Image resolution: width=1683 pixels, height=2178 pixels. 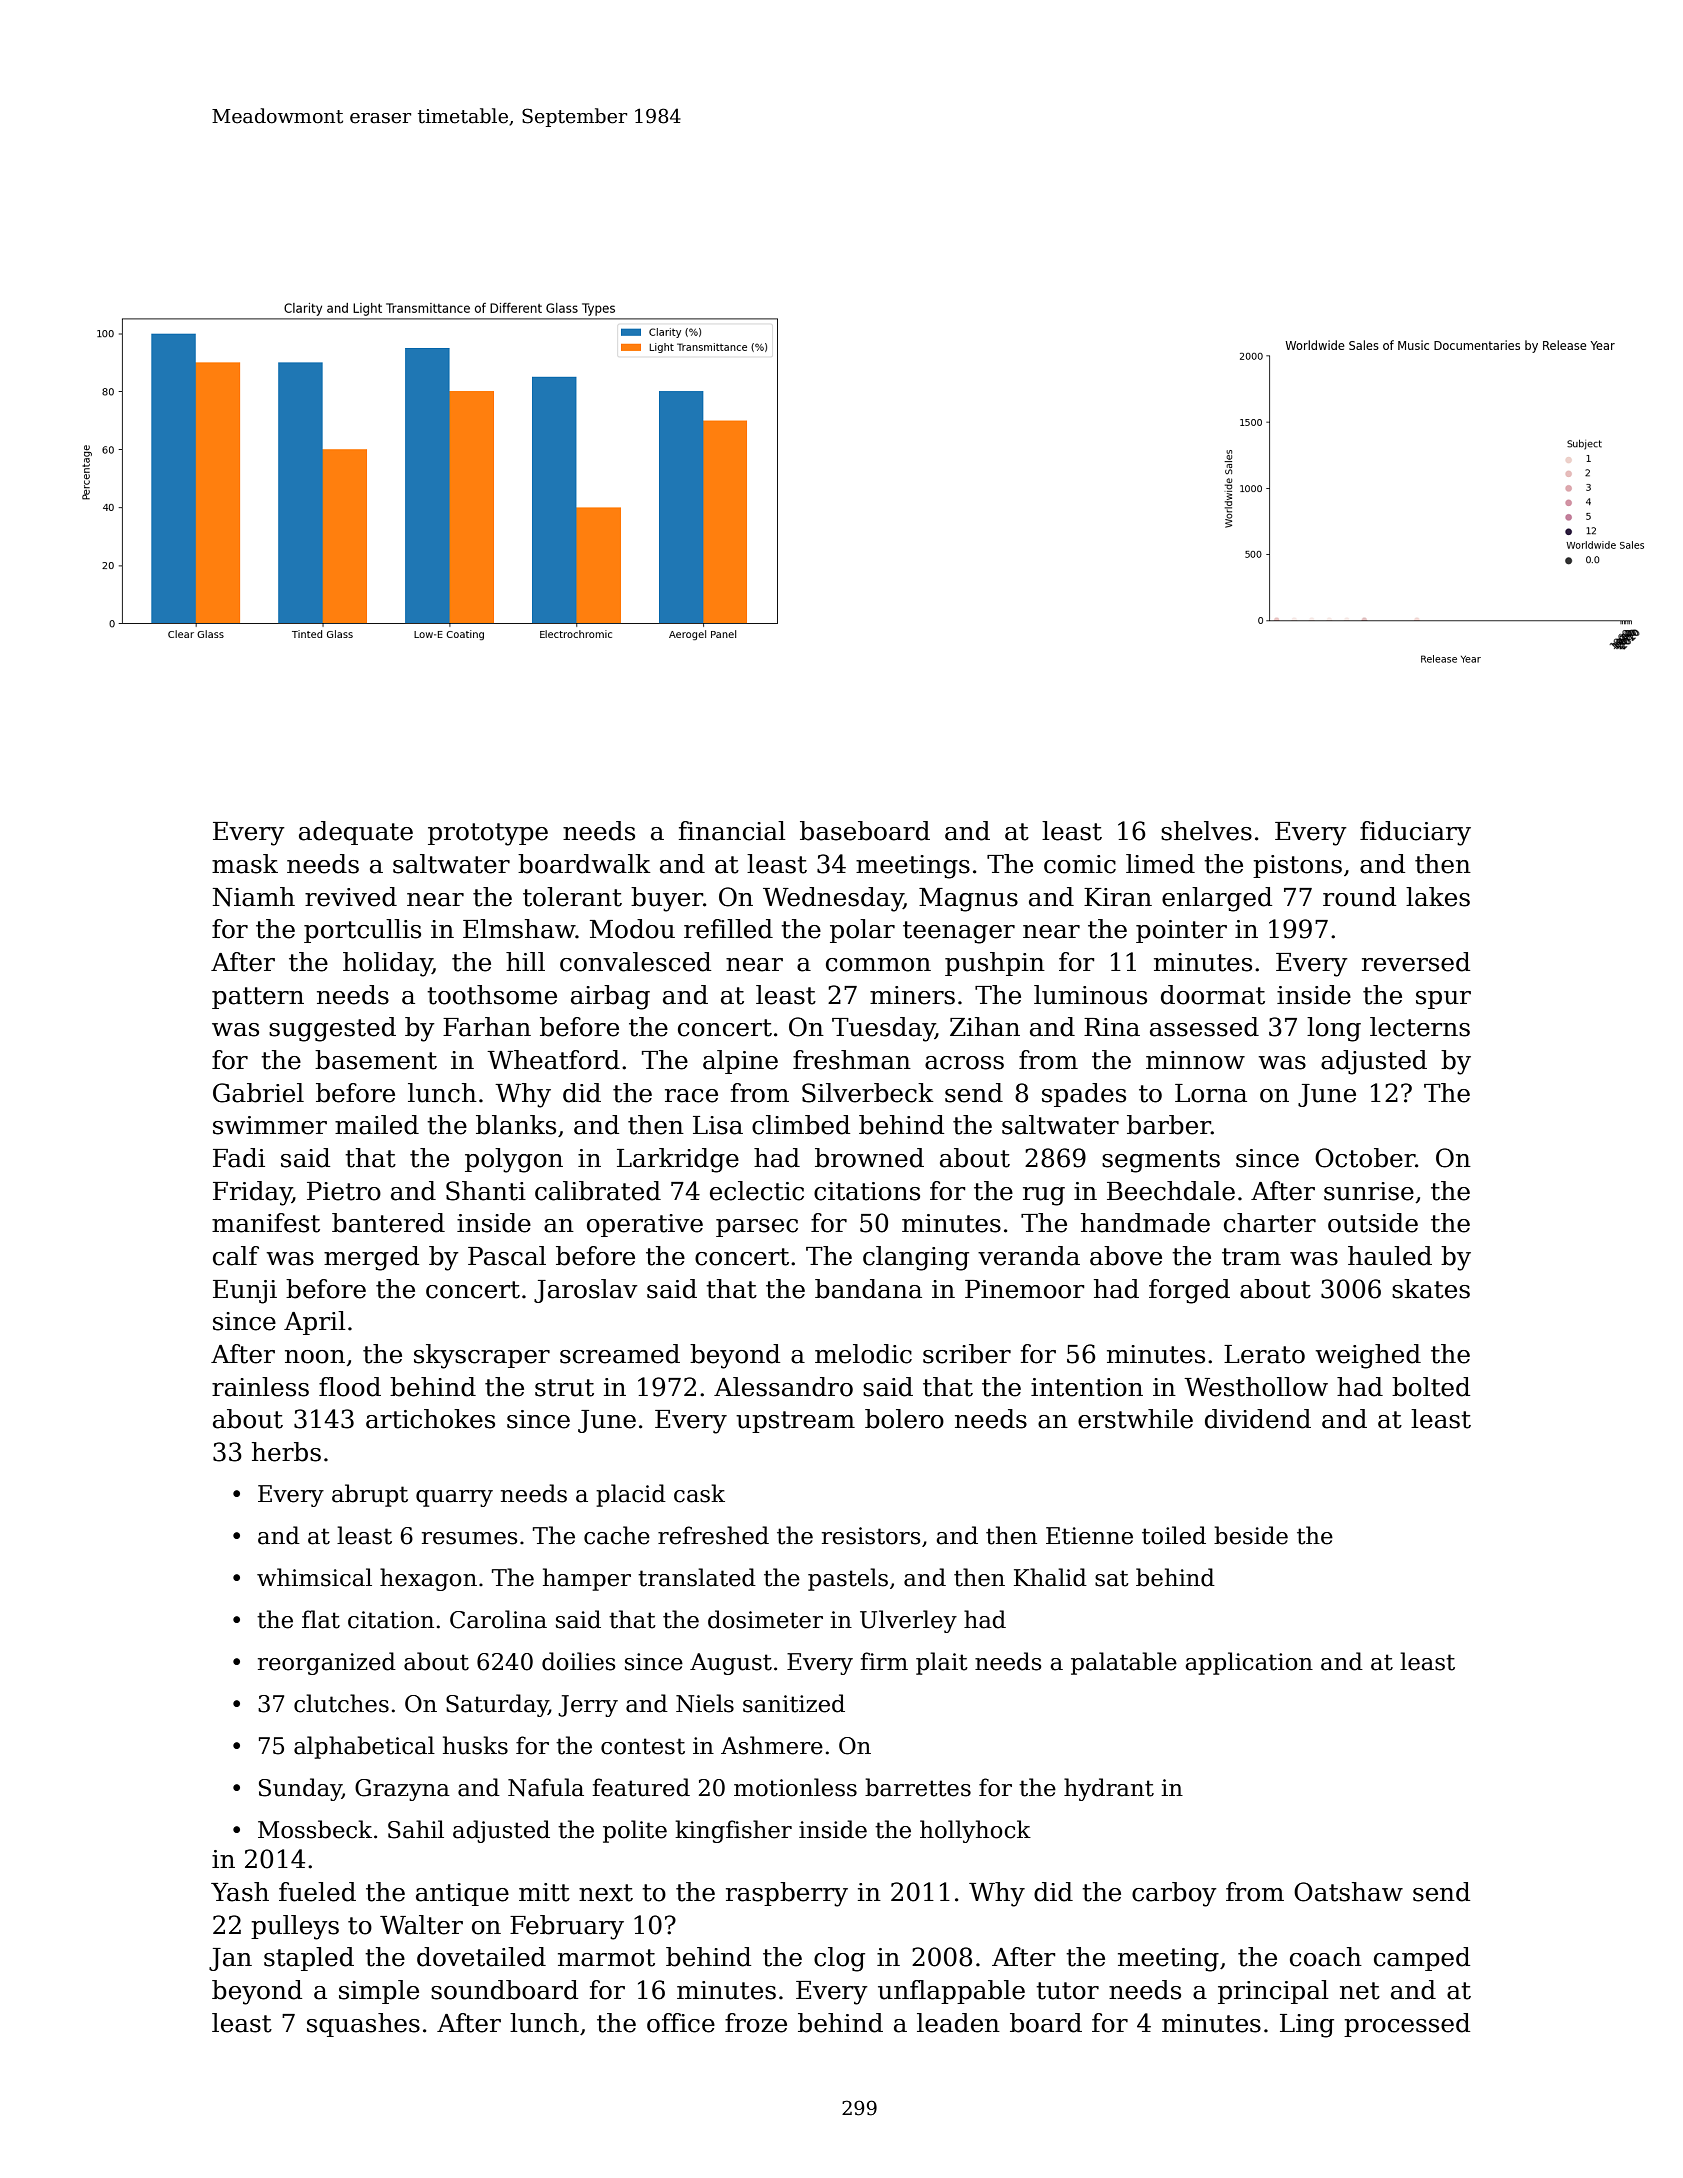 I want to click on palatable, so click(x=1124, y=1663).
